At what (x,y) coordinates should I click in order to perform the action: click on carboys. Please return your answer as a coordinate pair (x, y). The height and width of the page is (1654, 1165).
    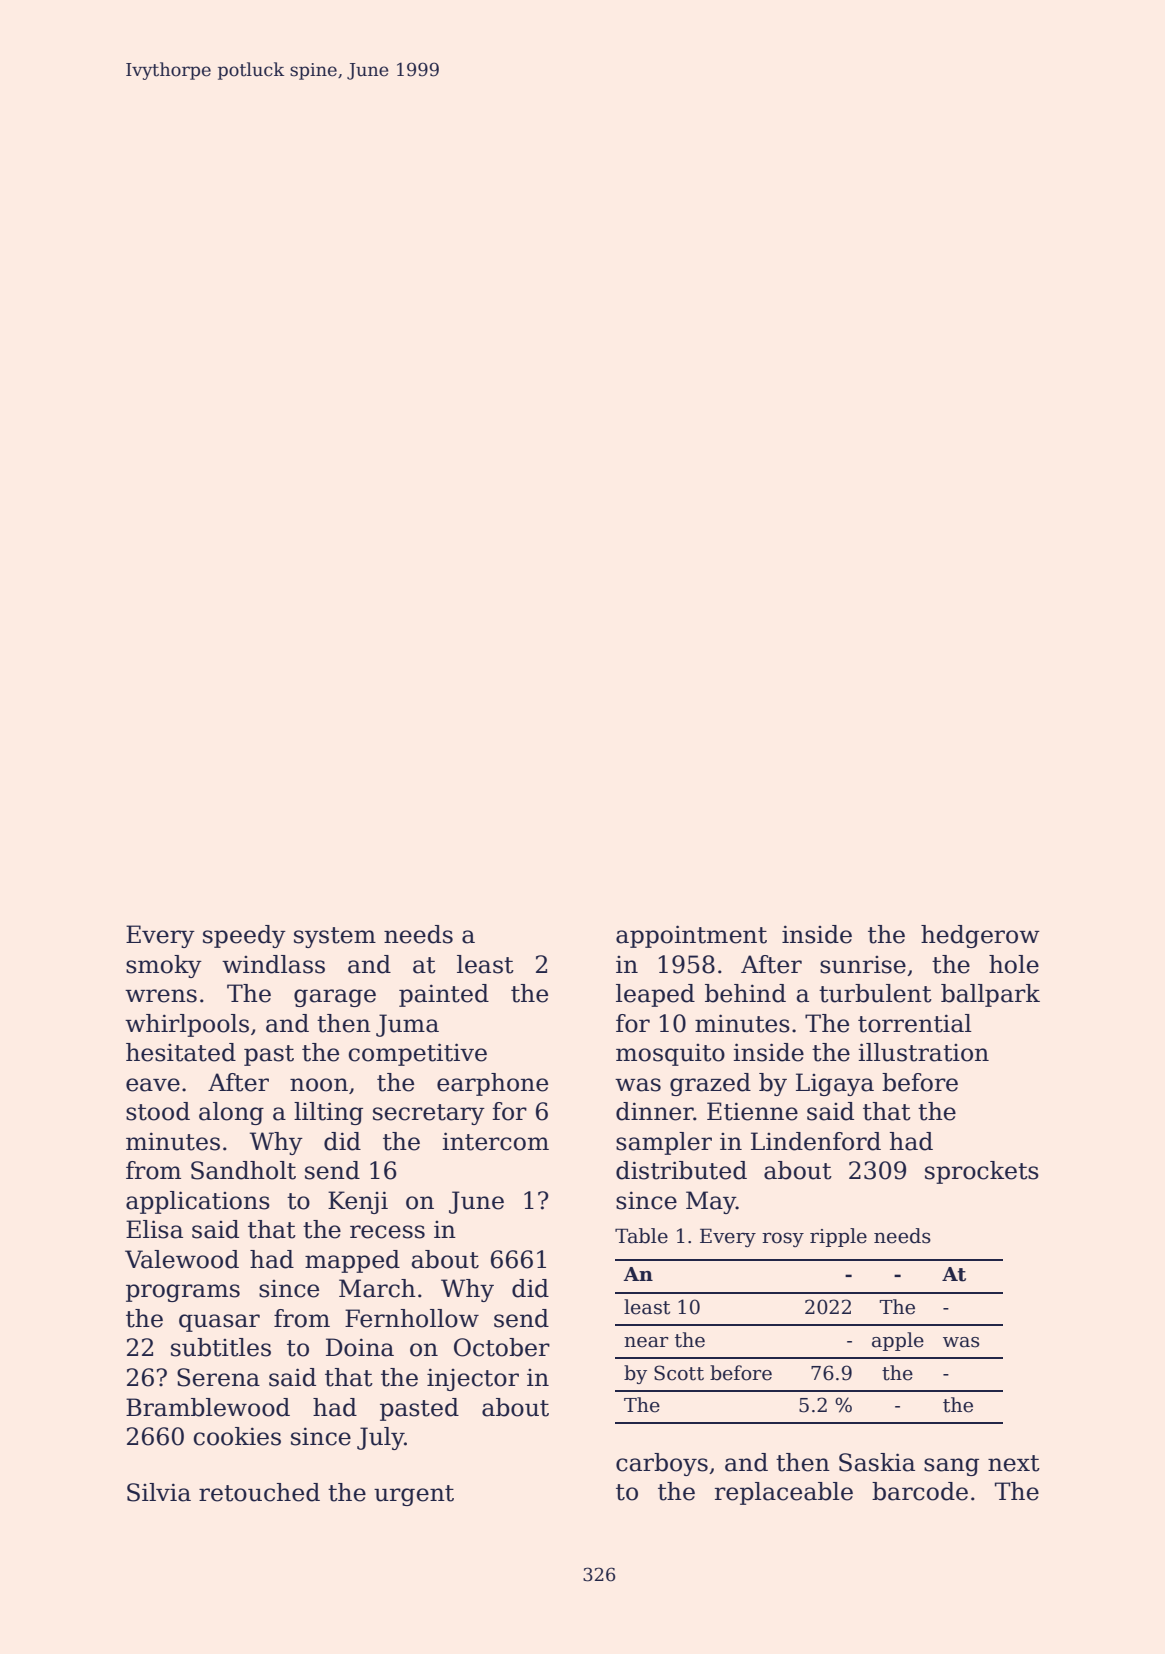
    Looking at the image, I should click on (662, 1464).
